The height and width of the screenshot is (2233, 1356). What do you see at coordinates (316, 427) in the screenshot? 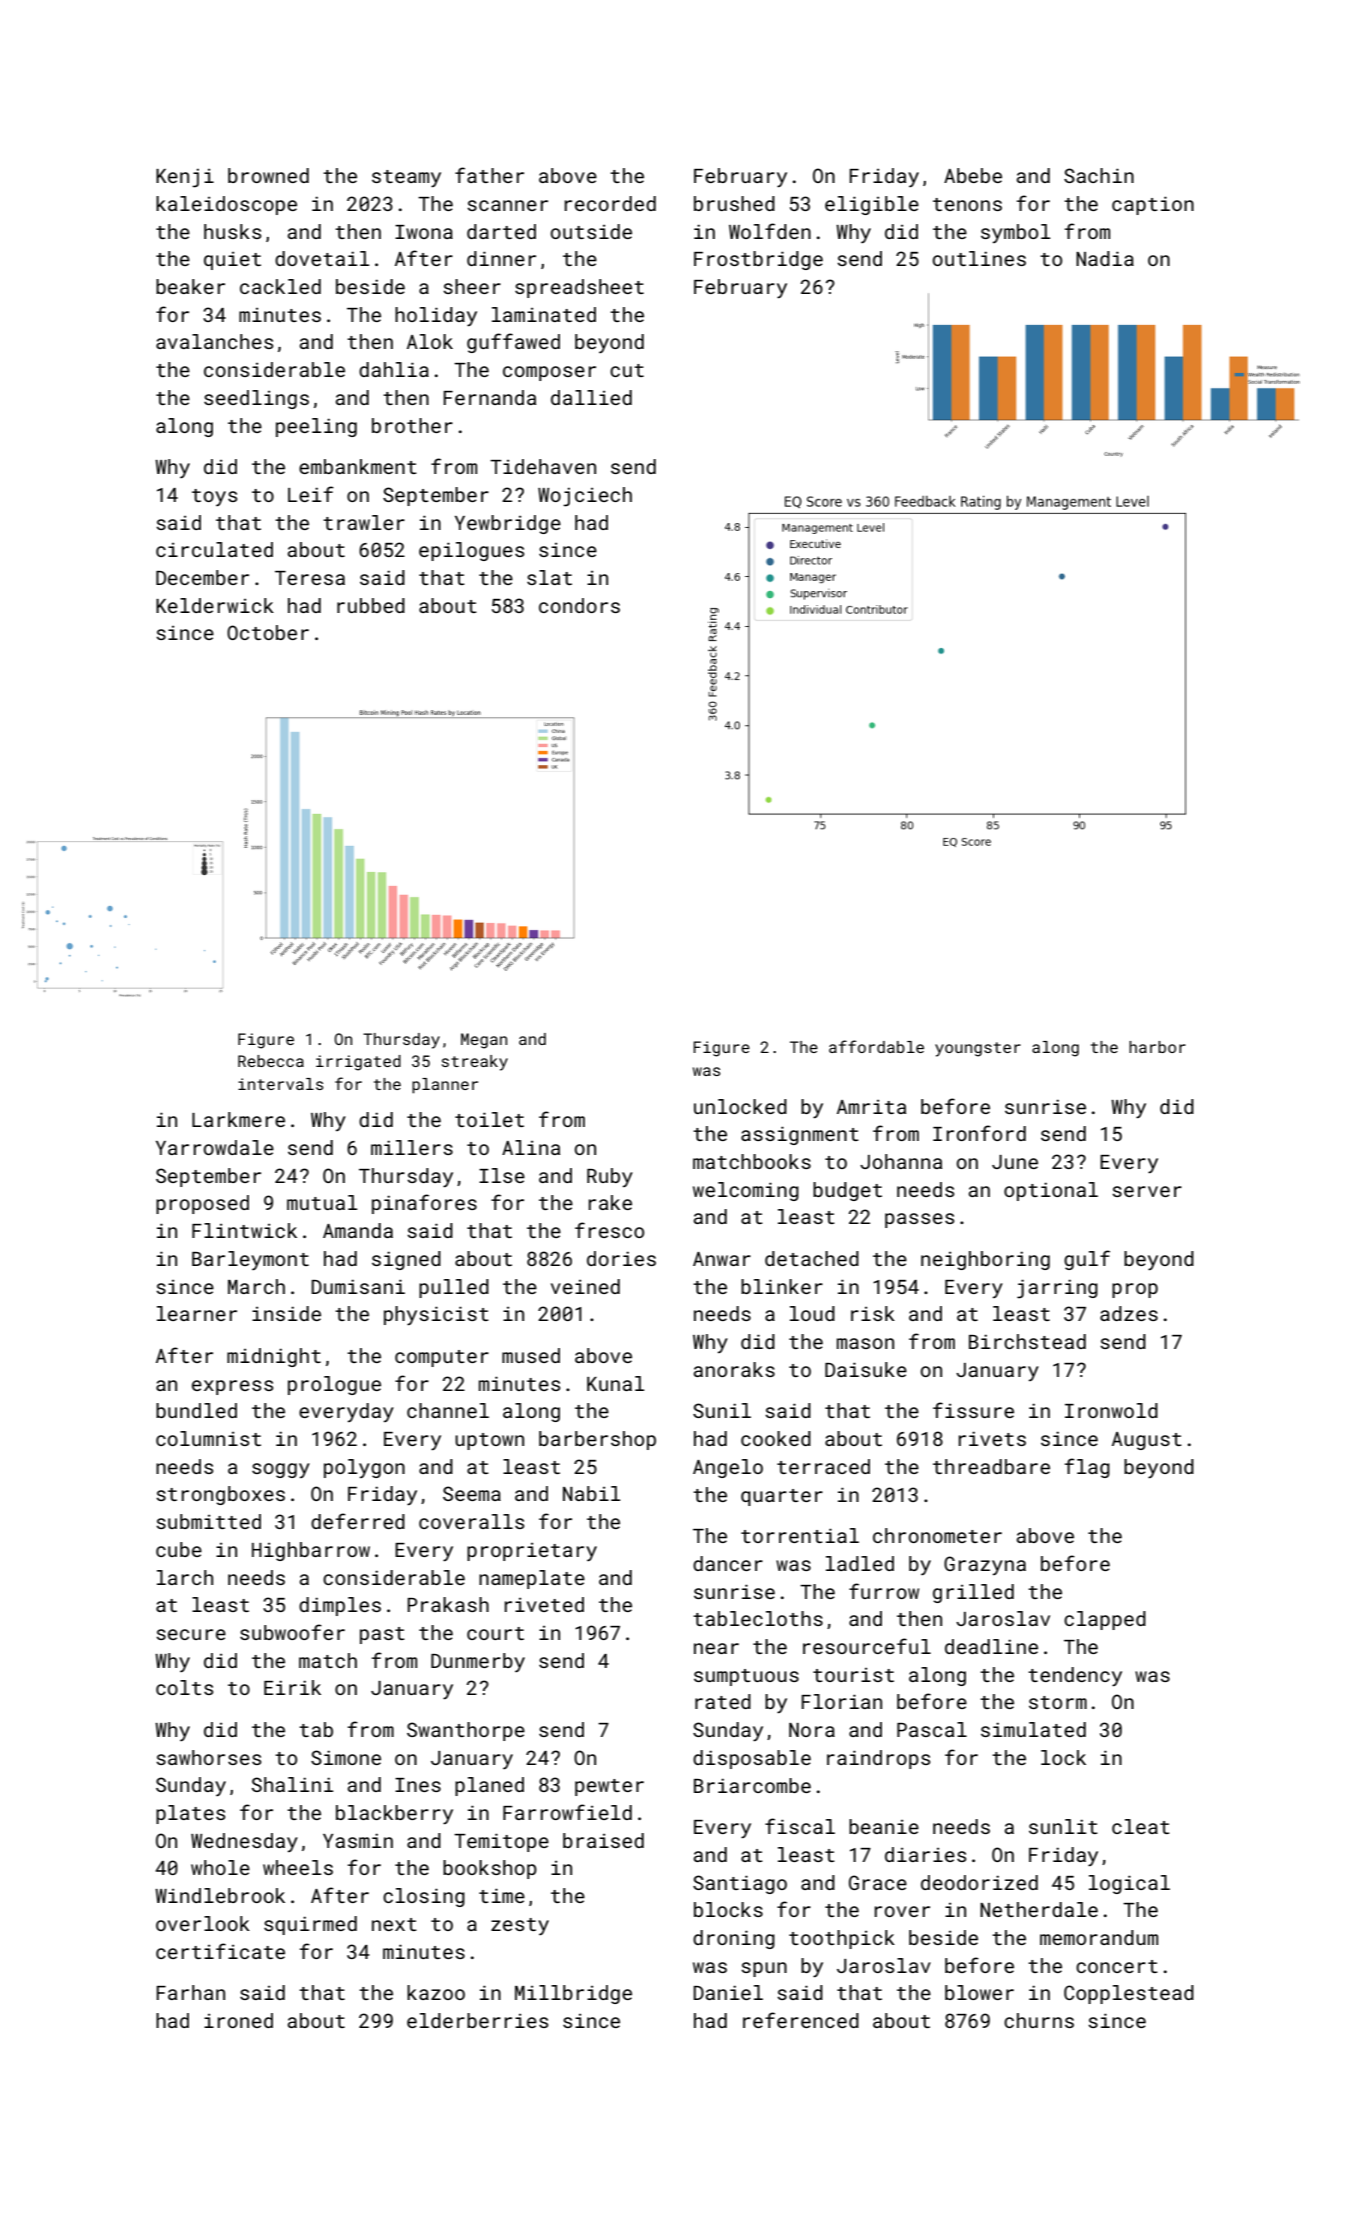
I see `peeling` at bounding box center [316, 427].
